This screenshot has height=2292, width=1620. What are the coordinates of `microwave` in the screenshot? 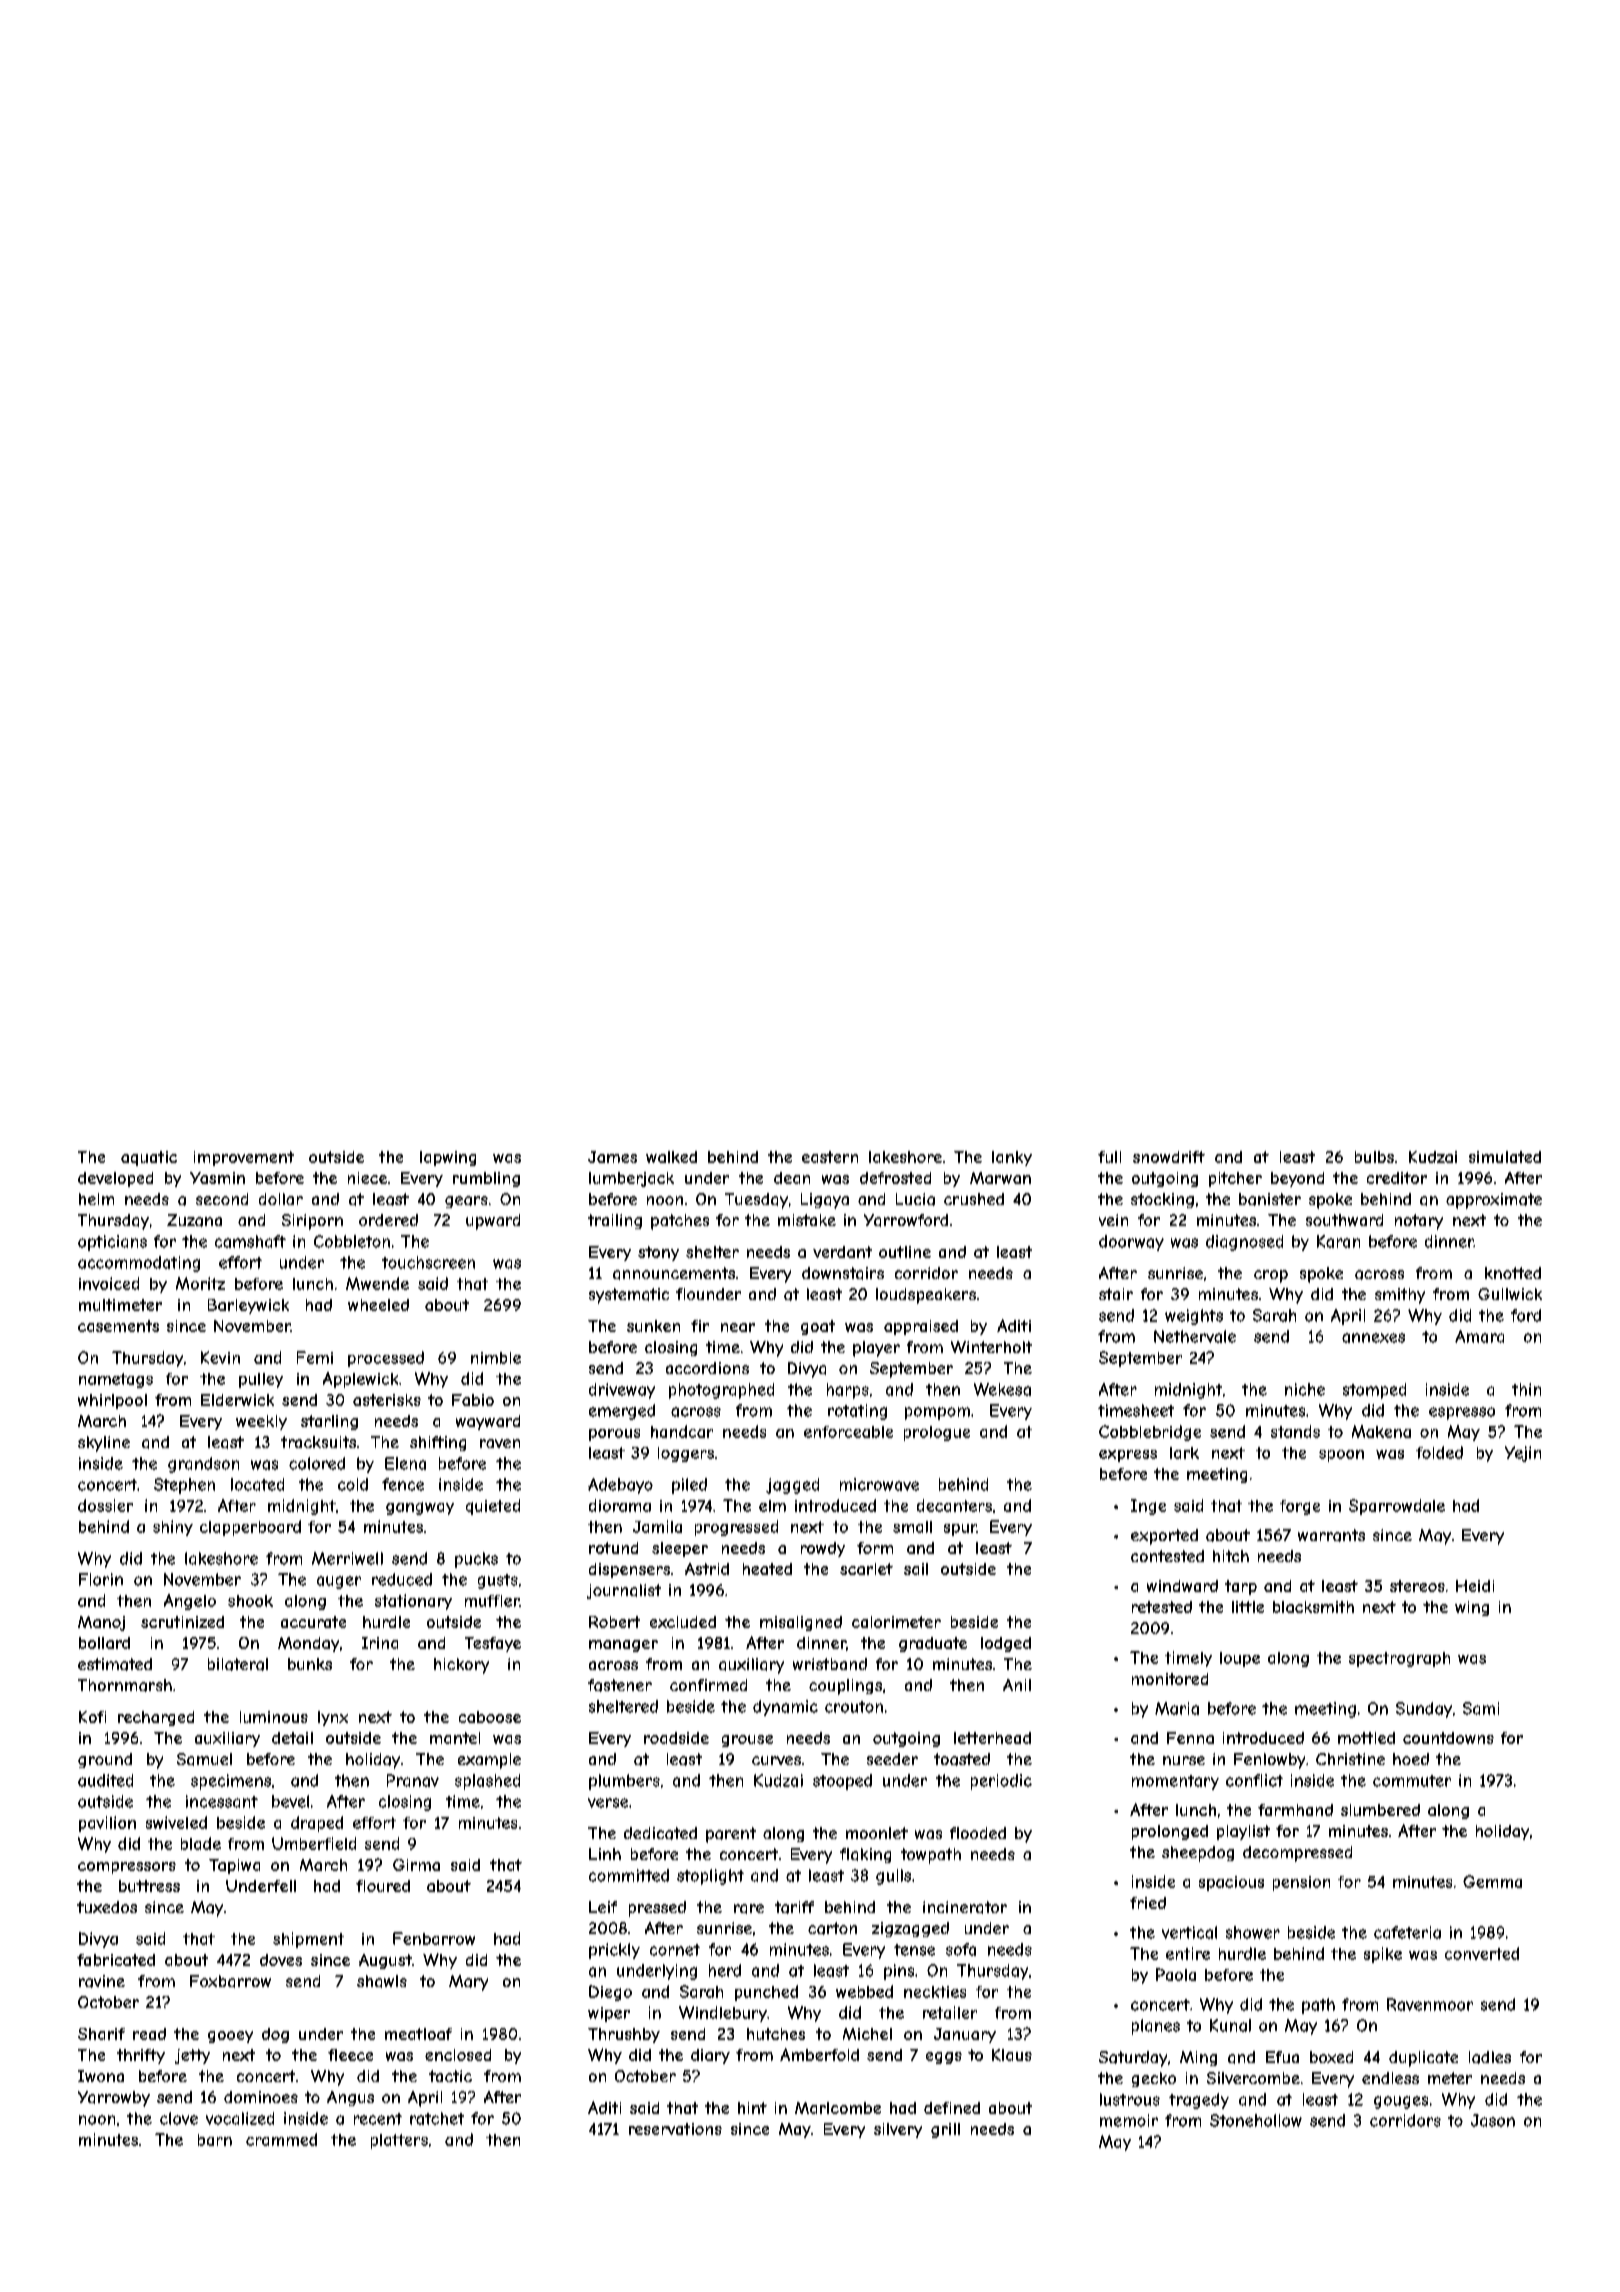 It's located at (879, 1484).
